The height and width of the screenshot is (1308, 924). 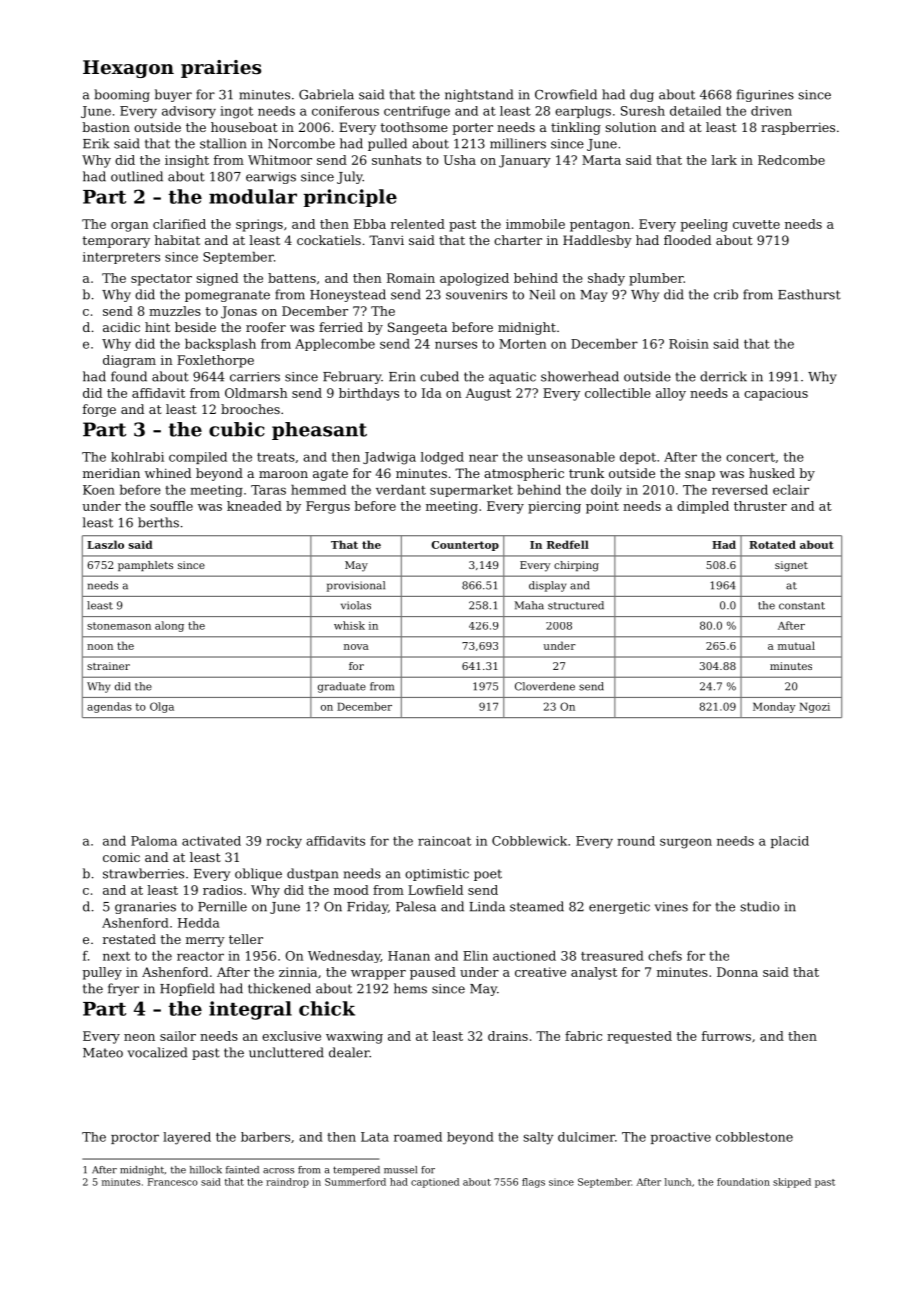 I want to click on Countertop, so click(x=465, y=546).
